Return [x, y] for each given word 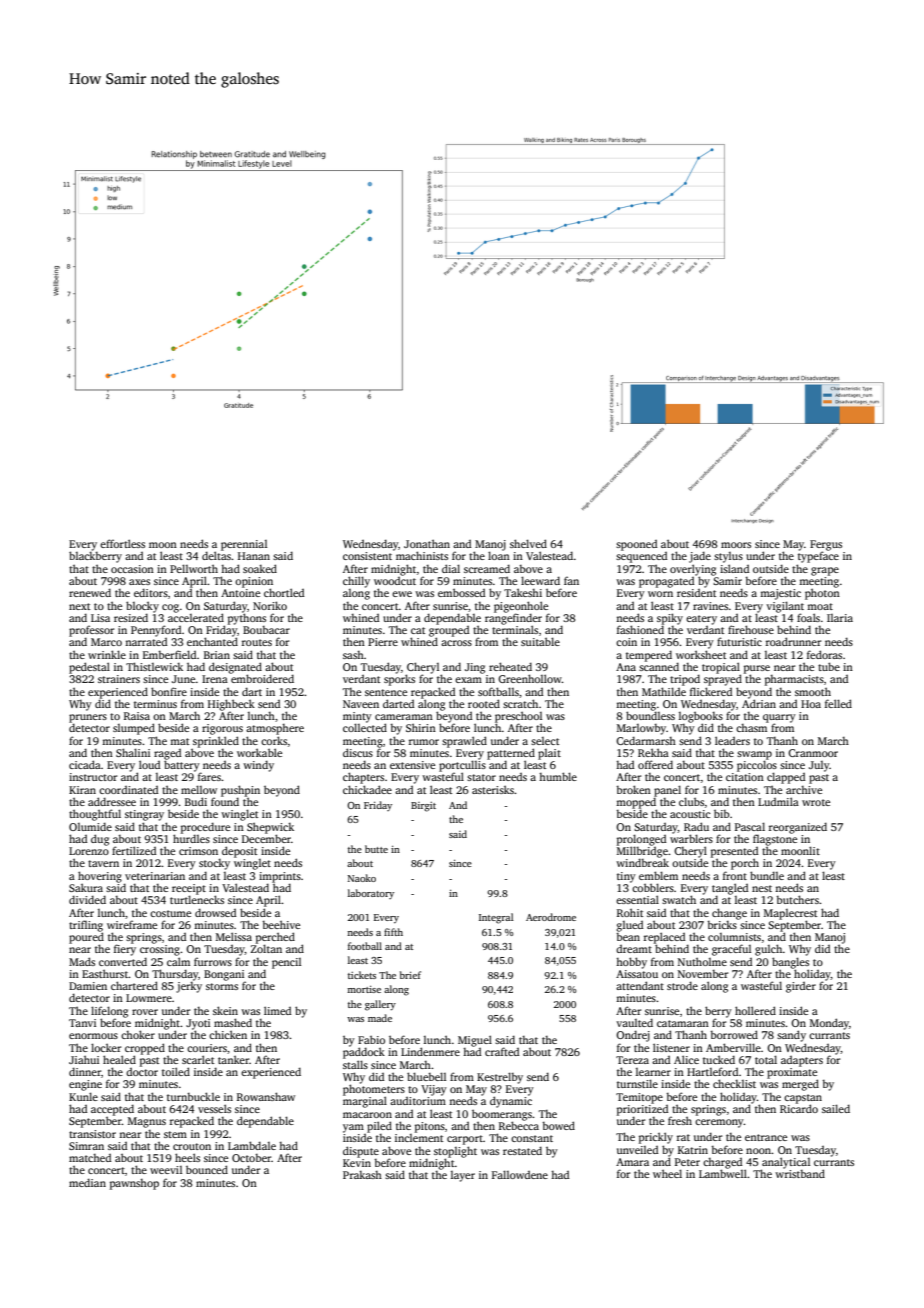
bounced [207, 1169]
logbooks [701, 717]
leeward [540, 580]
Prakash [362, 1175]
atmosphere [275, 729]
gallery [380, 1005]
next [79, 606]
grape [825, 571]
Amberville [733, 1047]
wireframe [132, 924]
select [545, 741]
